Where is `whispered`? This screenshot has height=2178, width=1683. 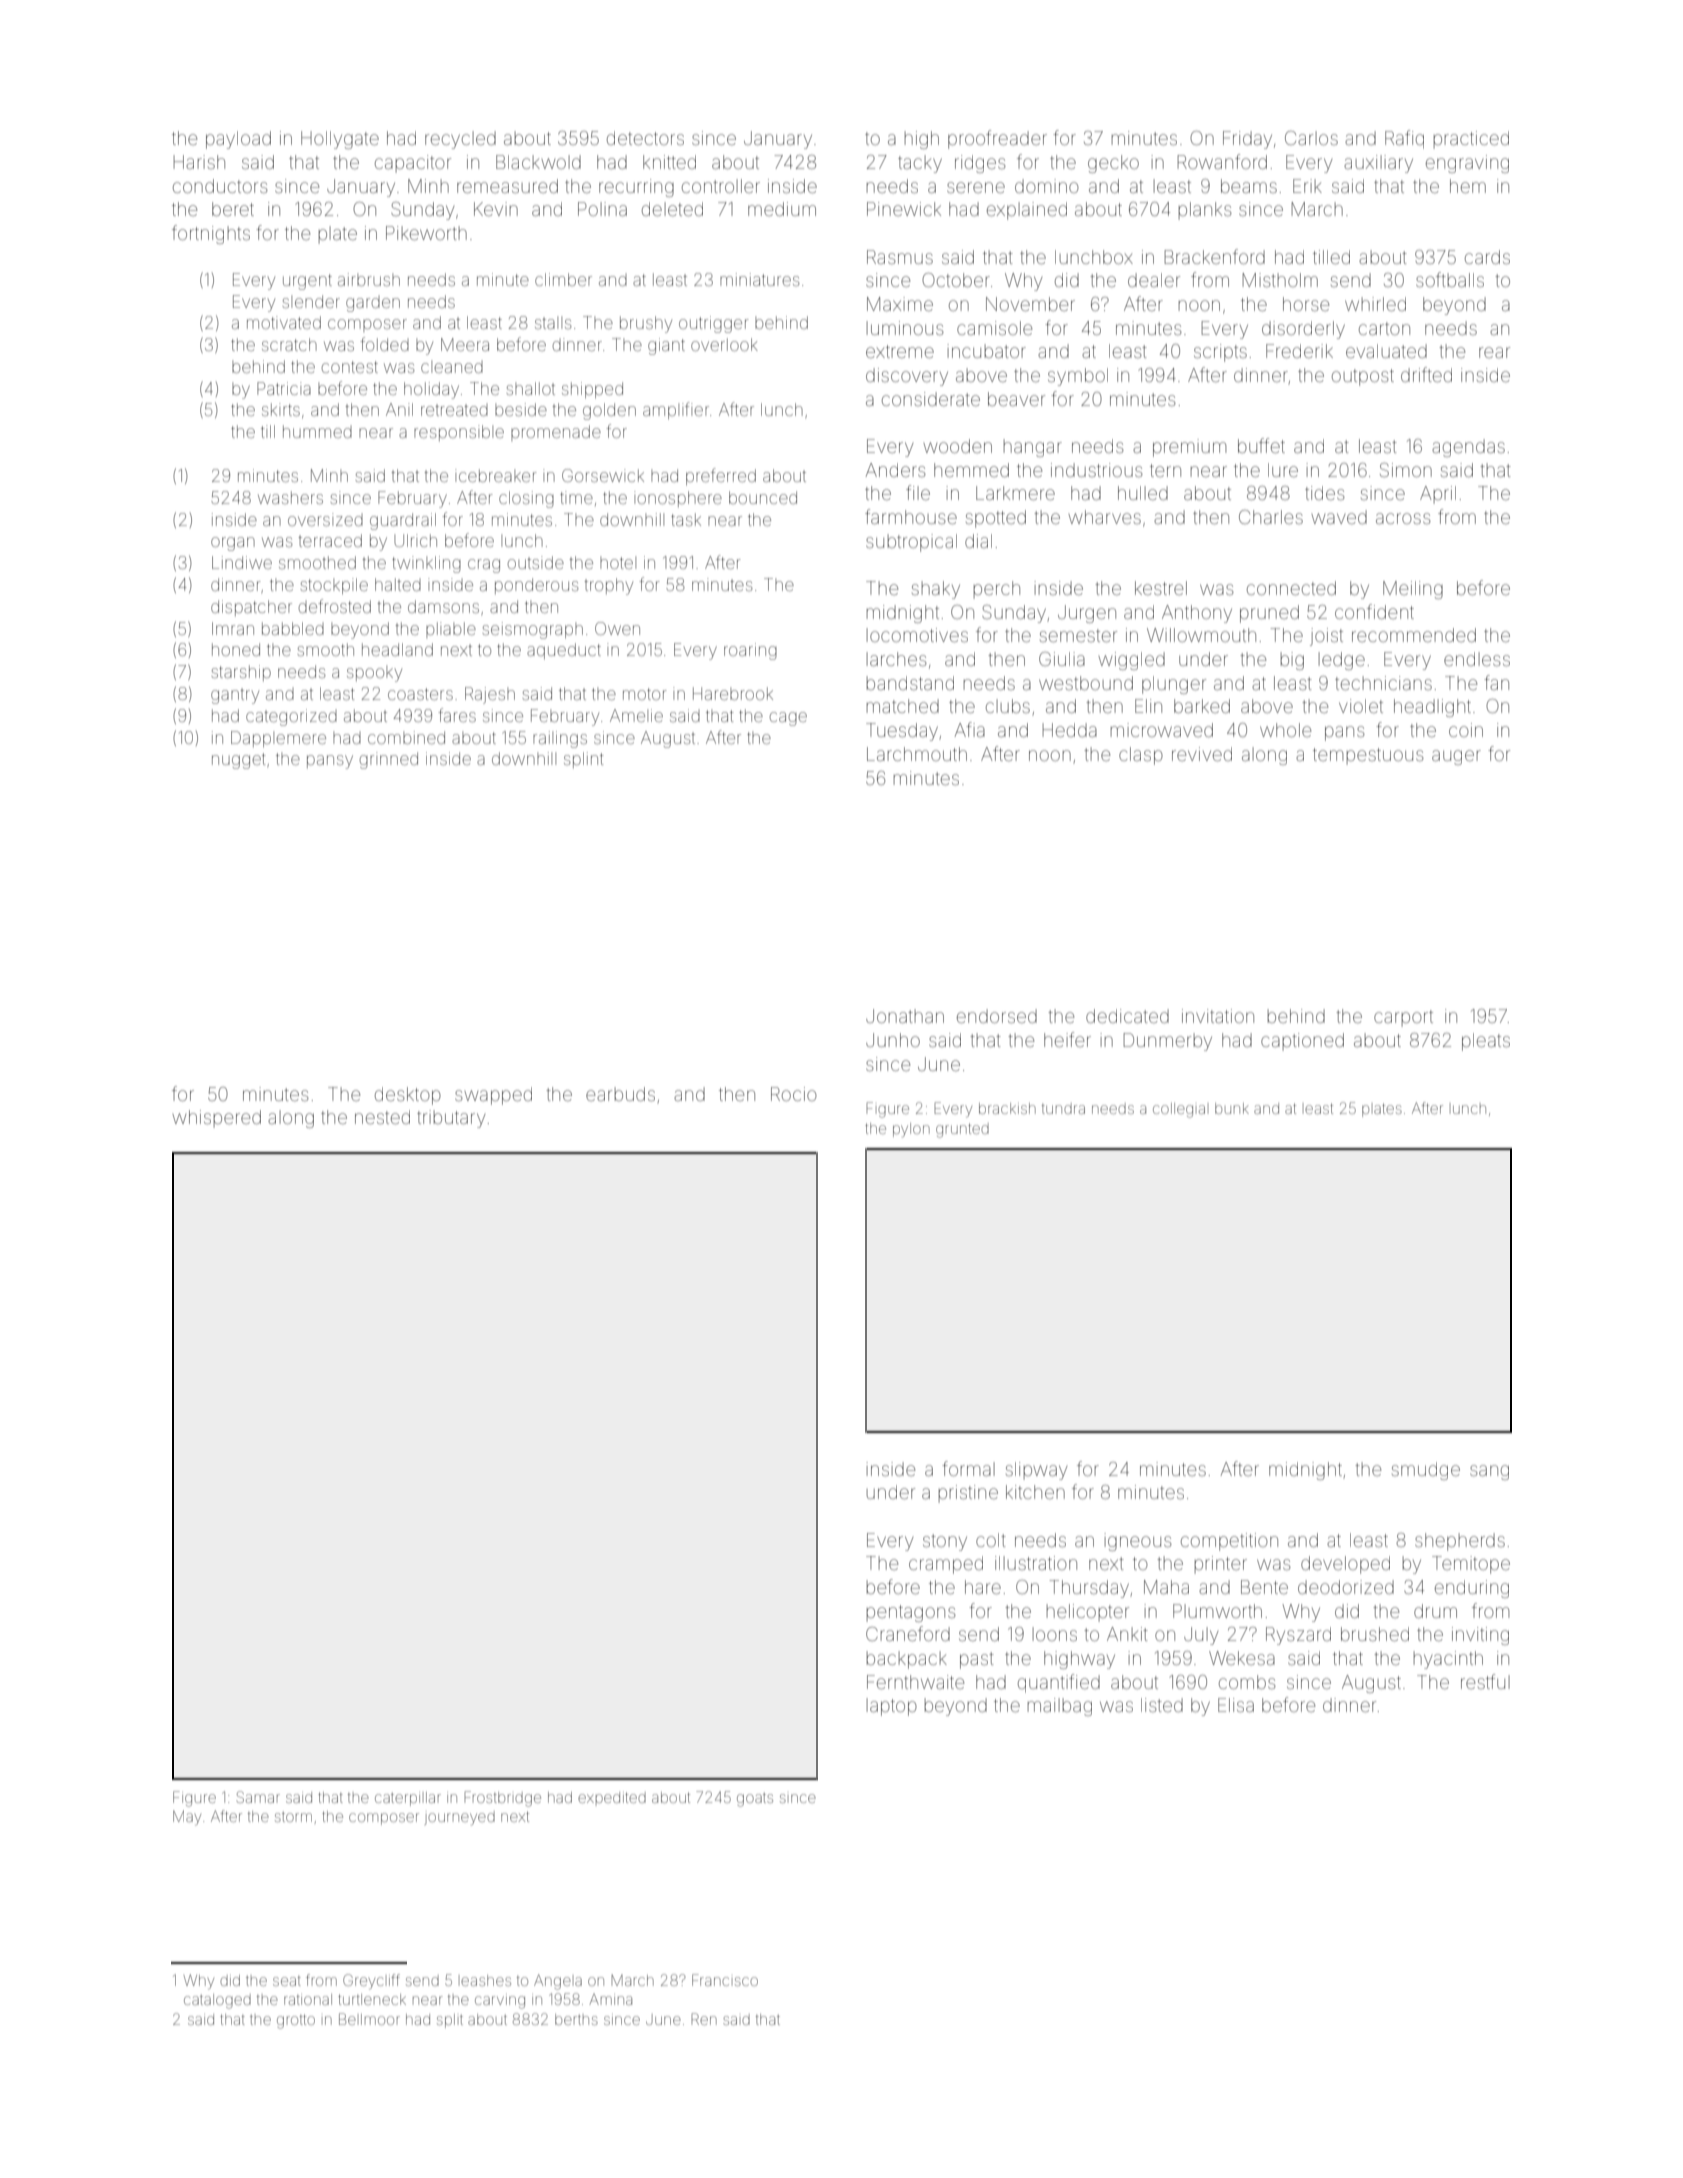 whispered is located at coordinates (217, 1119).
